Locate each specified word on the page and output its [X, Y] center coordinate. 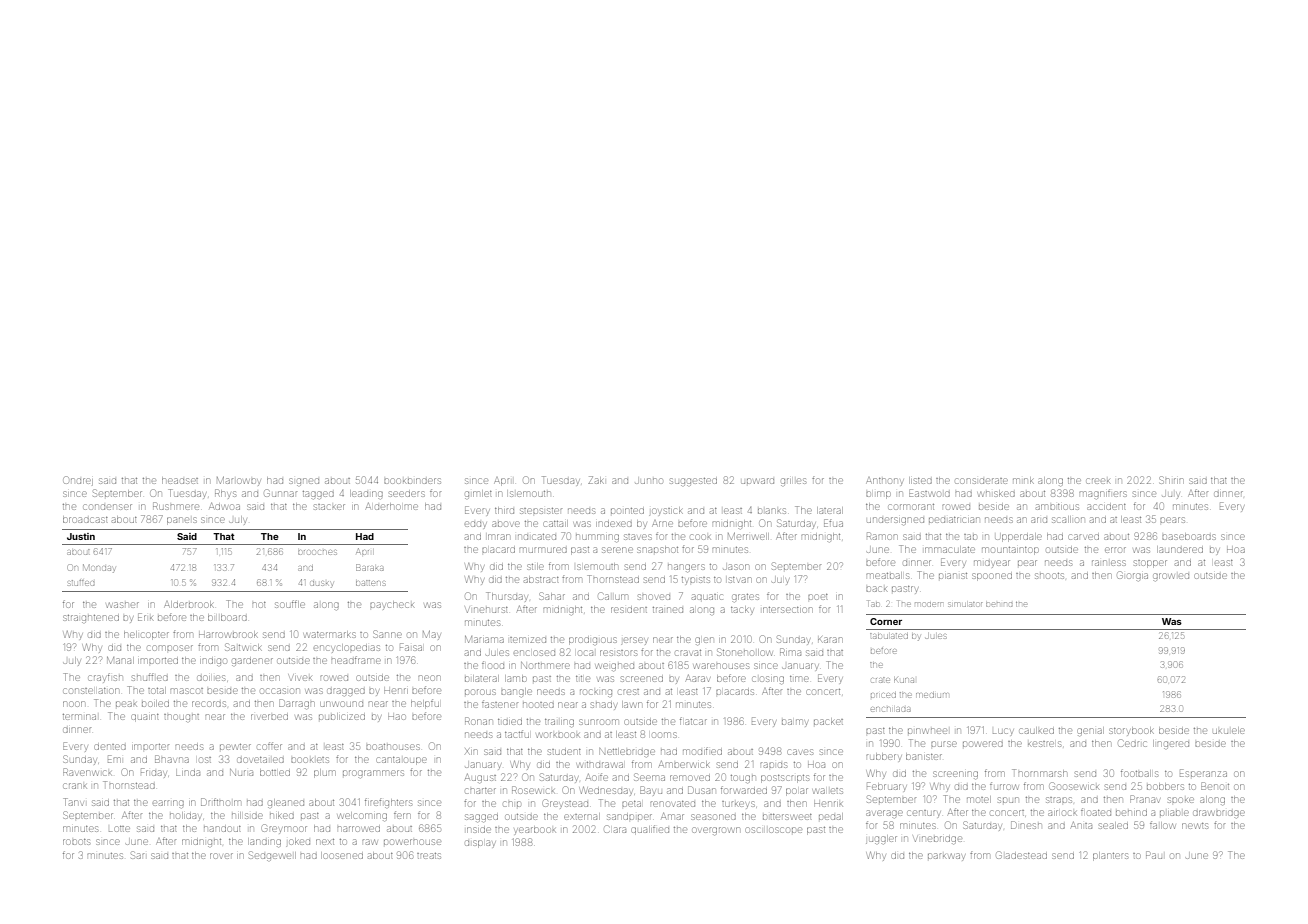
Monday [99, 568]
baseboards [1188, 536]
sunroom [598, 722]
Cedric [1132, 743]
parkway [946, 857]
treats [429, 856]
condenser [107, 507]
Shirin [1171, 480]
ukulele [1229, 730]
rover [221, 856]
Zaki [596, 480]
